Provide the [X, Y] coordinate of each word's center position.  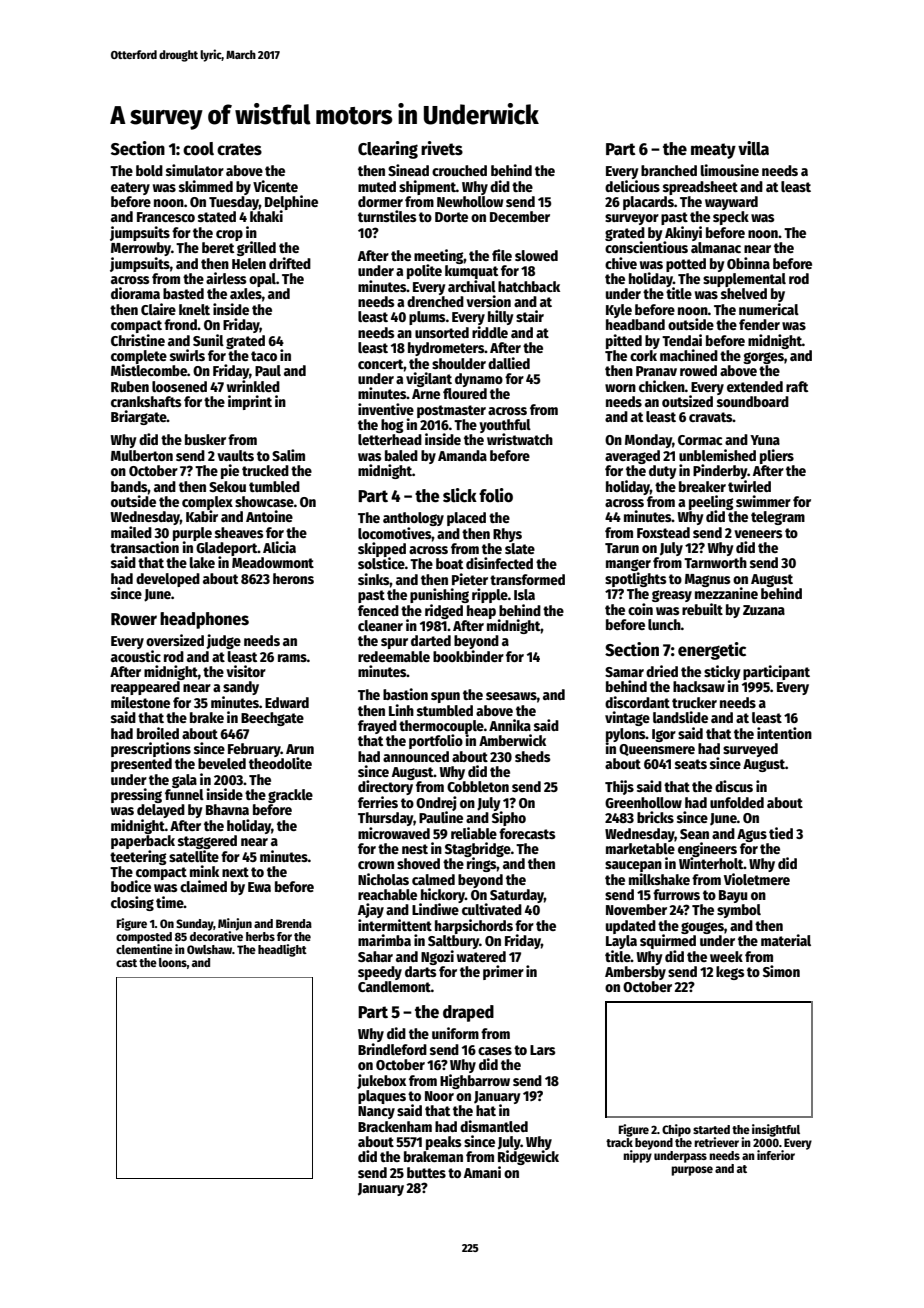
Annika [510, 725]
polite [424, 271]
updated [631, 927]
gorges [763, 358]
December [520, 216]
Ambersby [635, 973]
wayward [731, 203]
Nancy [376, 1112]
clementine [144, 949]
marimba [384, 940]
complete [139, 357]
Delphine [291, 203]
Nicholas [383, 879]
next [235, 872]
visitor [246, 671]
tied [781, 833]
